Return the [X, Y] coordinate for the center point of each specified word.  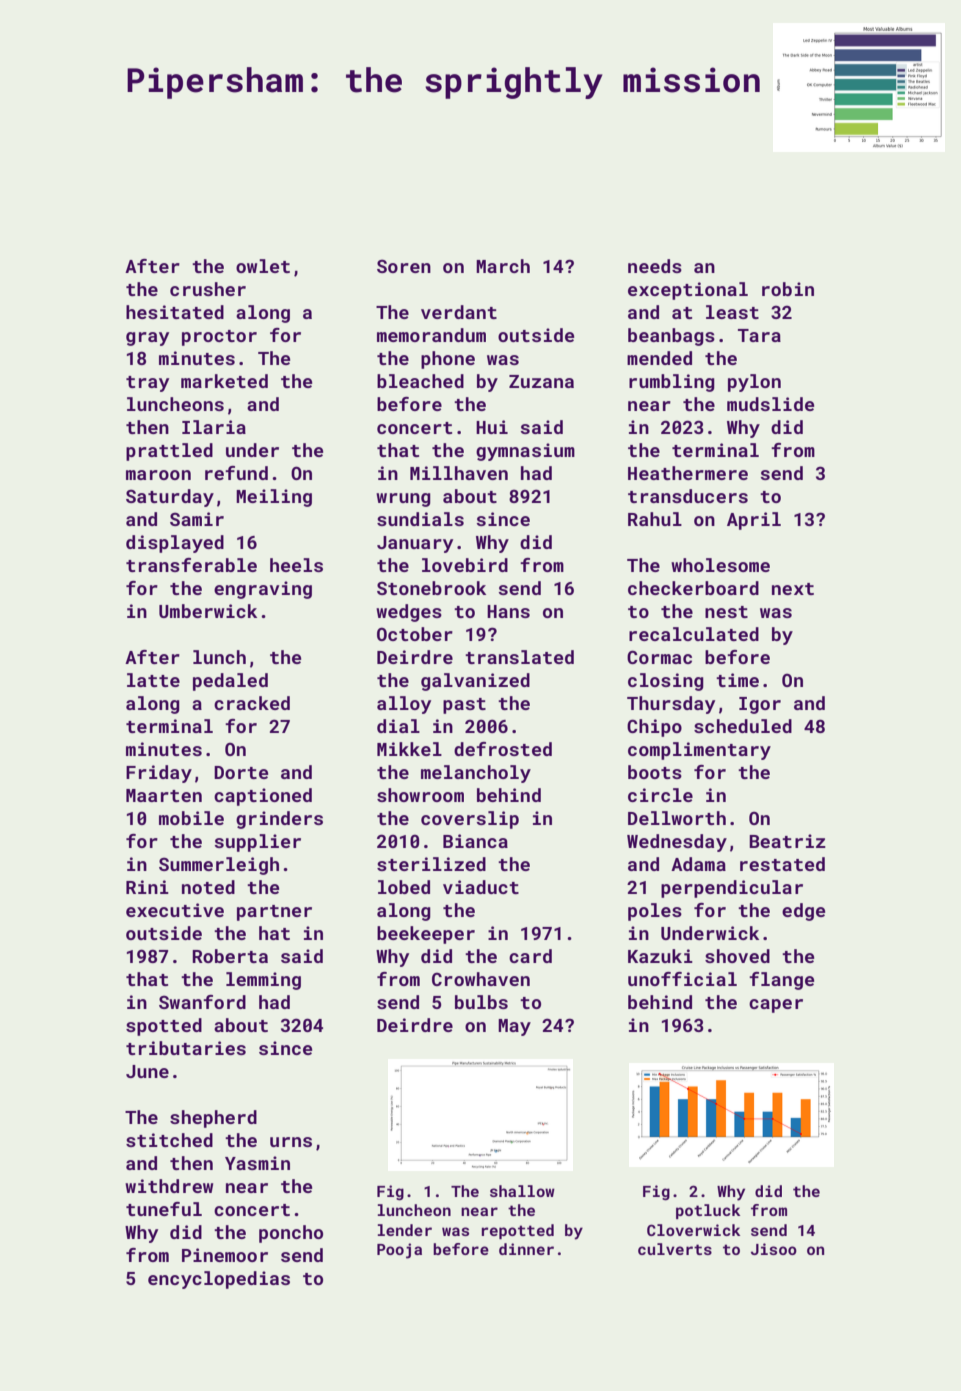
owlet [263, 266]
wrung [403, 500]
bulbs [481, 1002]
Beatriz [787, 841]
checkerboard [693, 588]
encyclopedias [219, 1280]
